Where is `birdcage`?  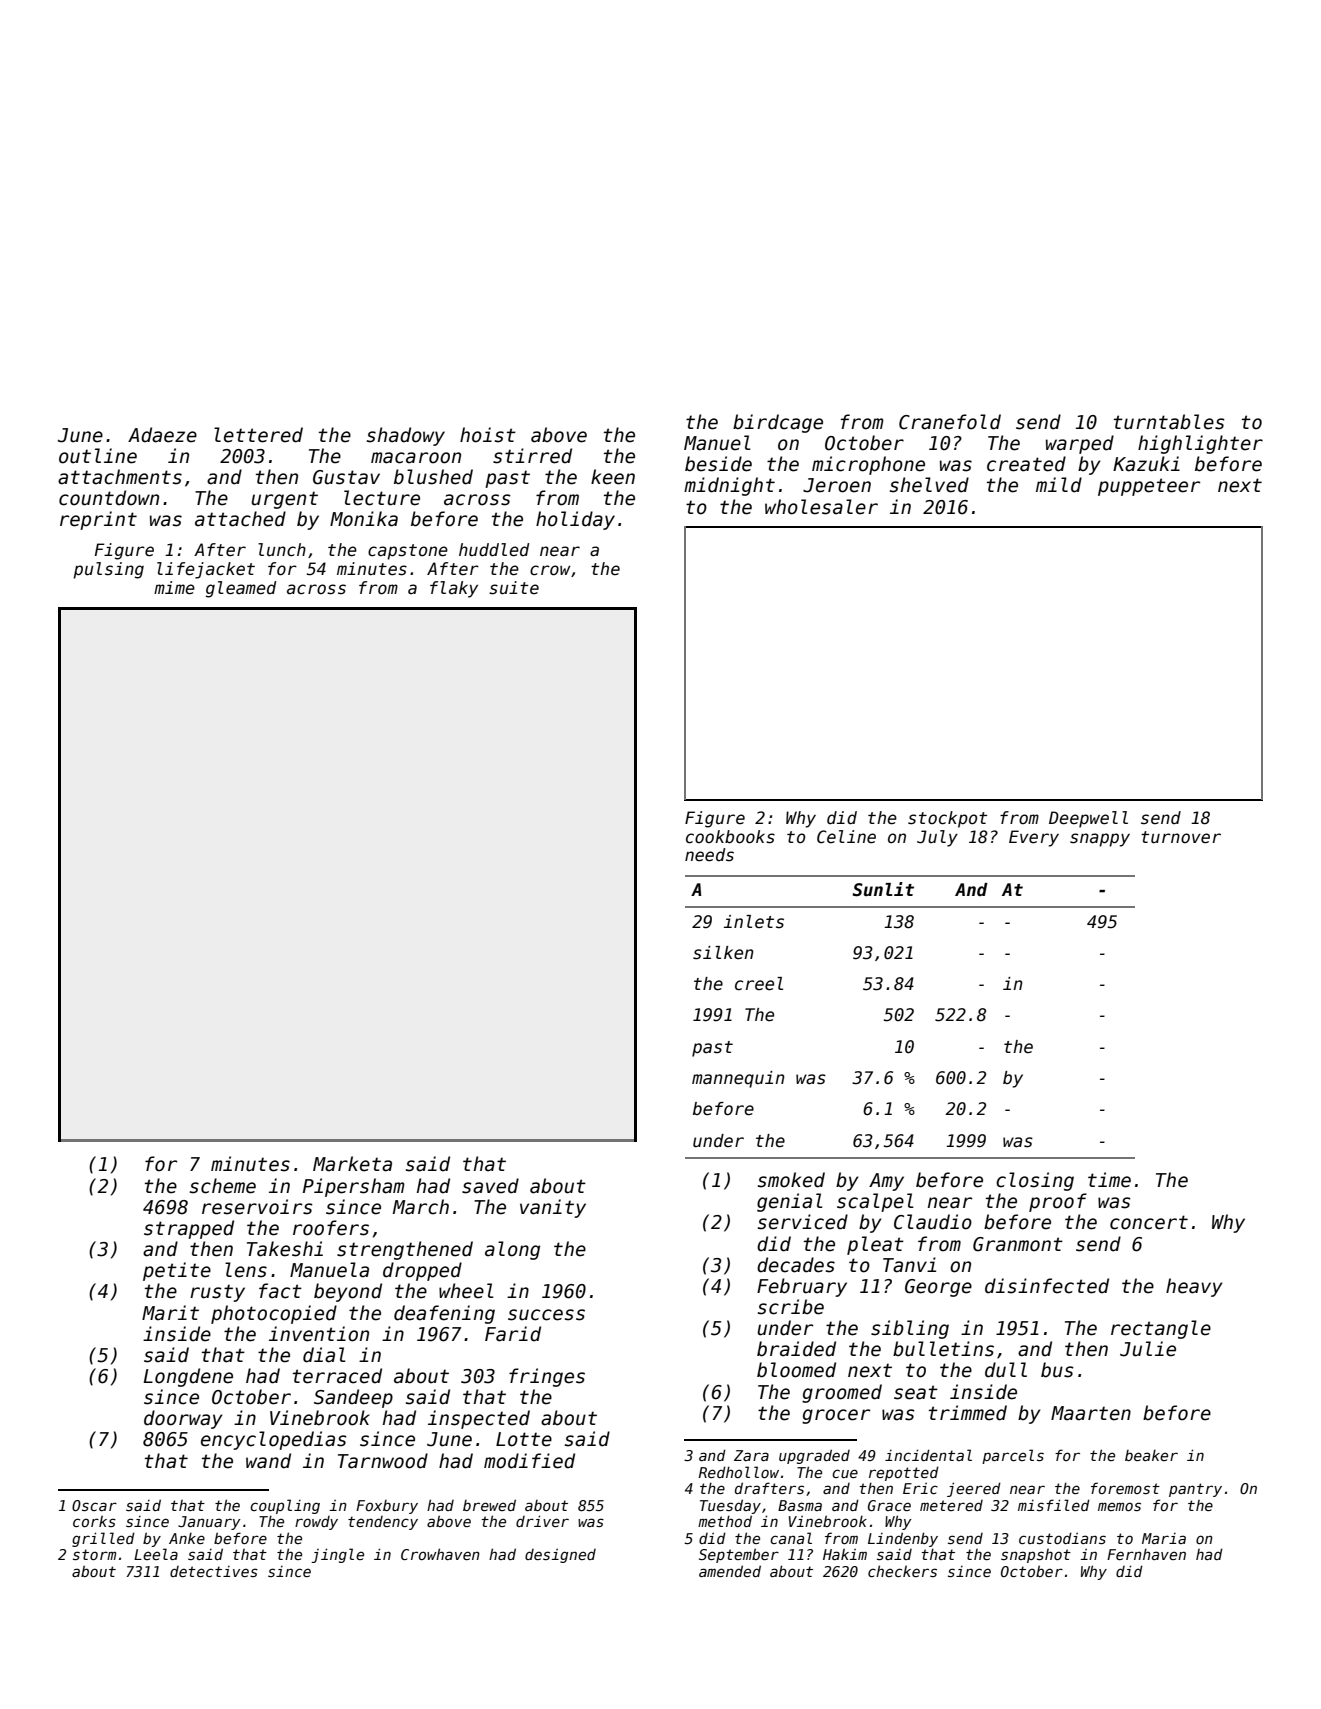
birdcage is located at coordinates (778, 423).
